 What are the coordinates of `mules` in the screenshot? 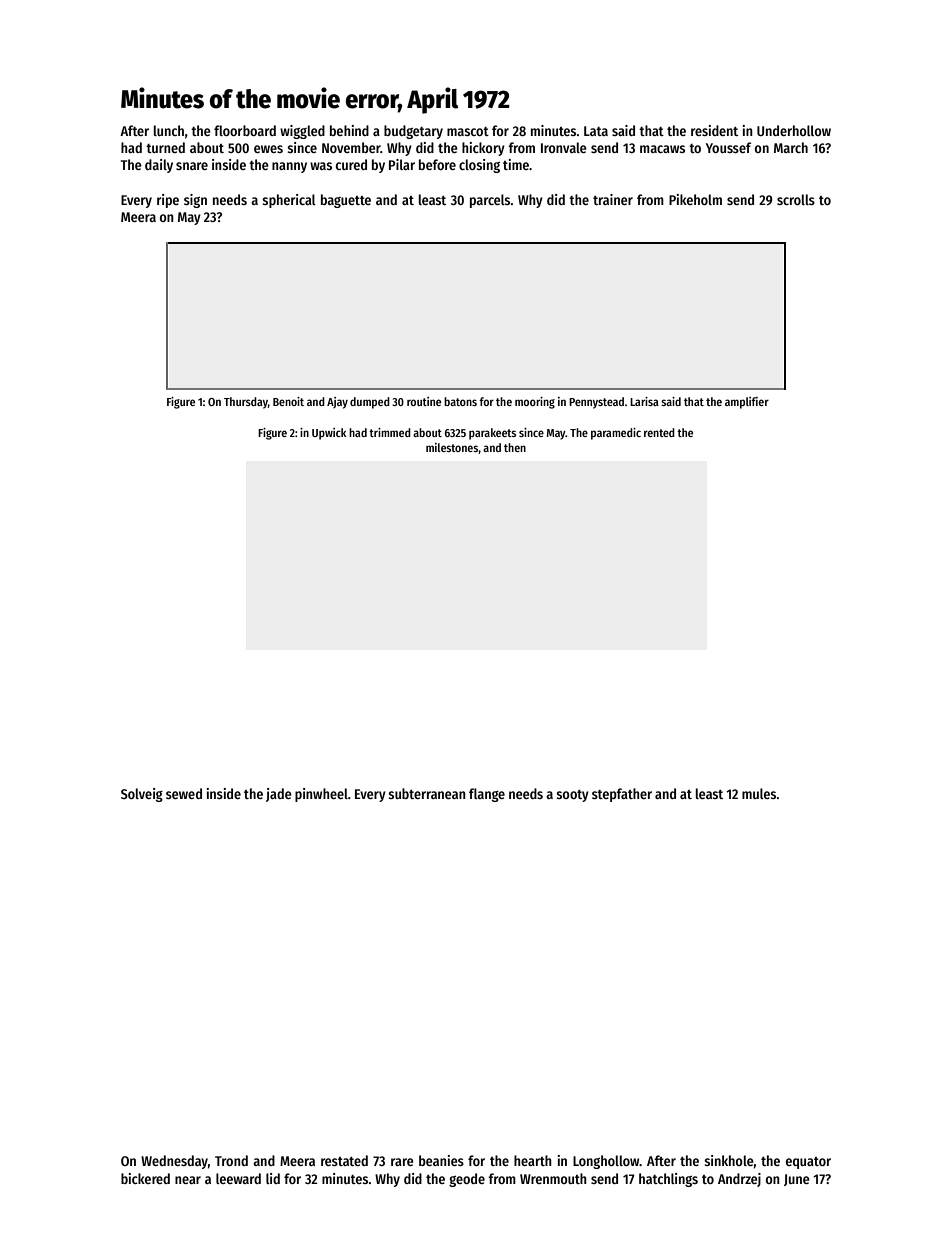 It's located at (759, 793).
